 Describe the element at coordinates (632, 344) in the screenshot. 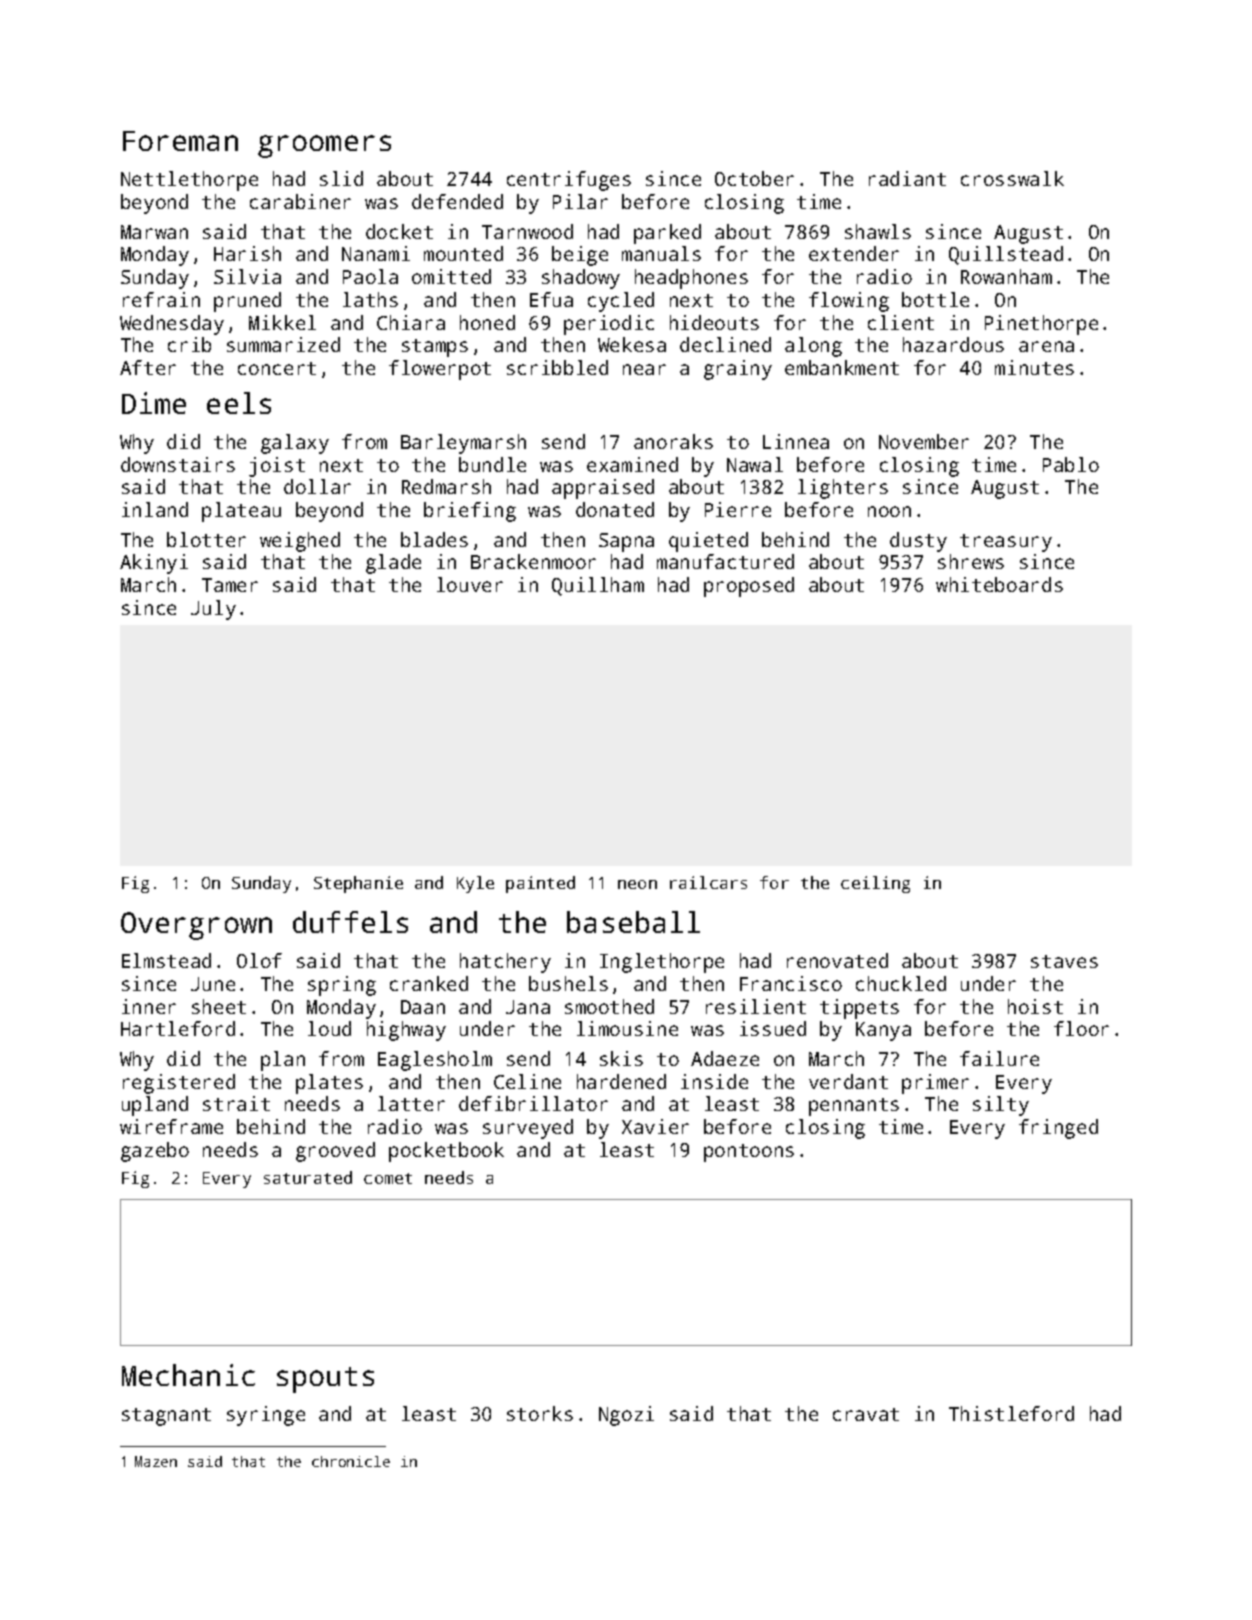

I see `Wekesa` at that location.
